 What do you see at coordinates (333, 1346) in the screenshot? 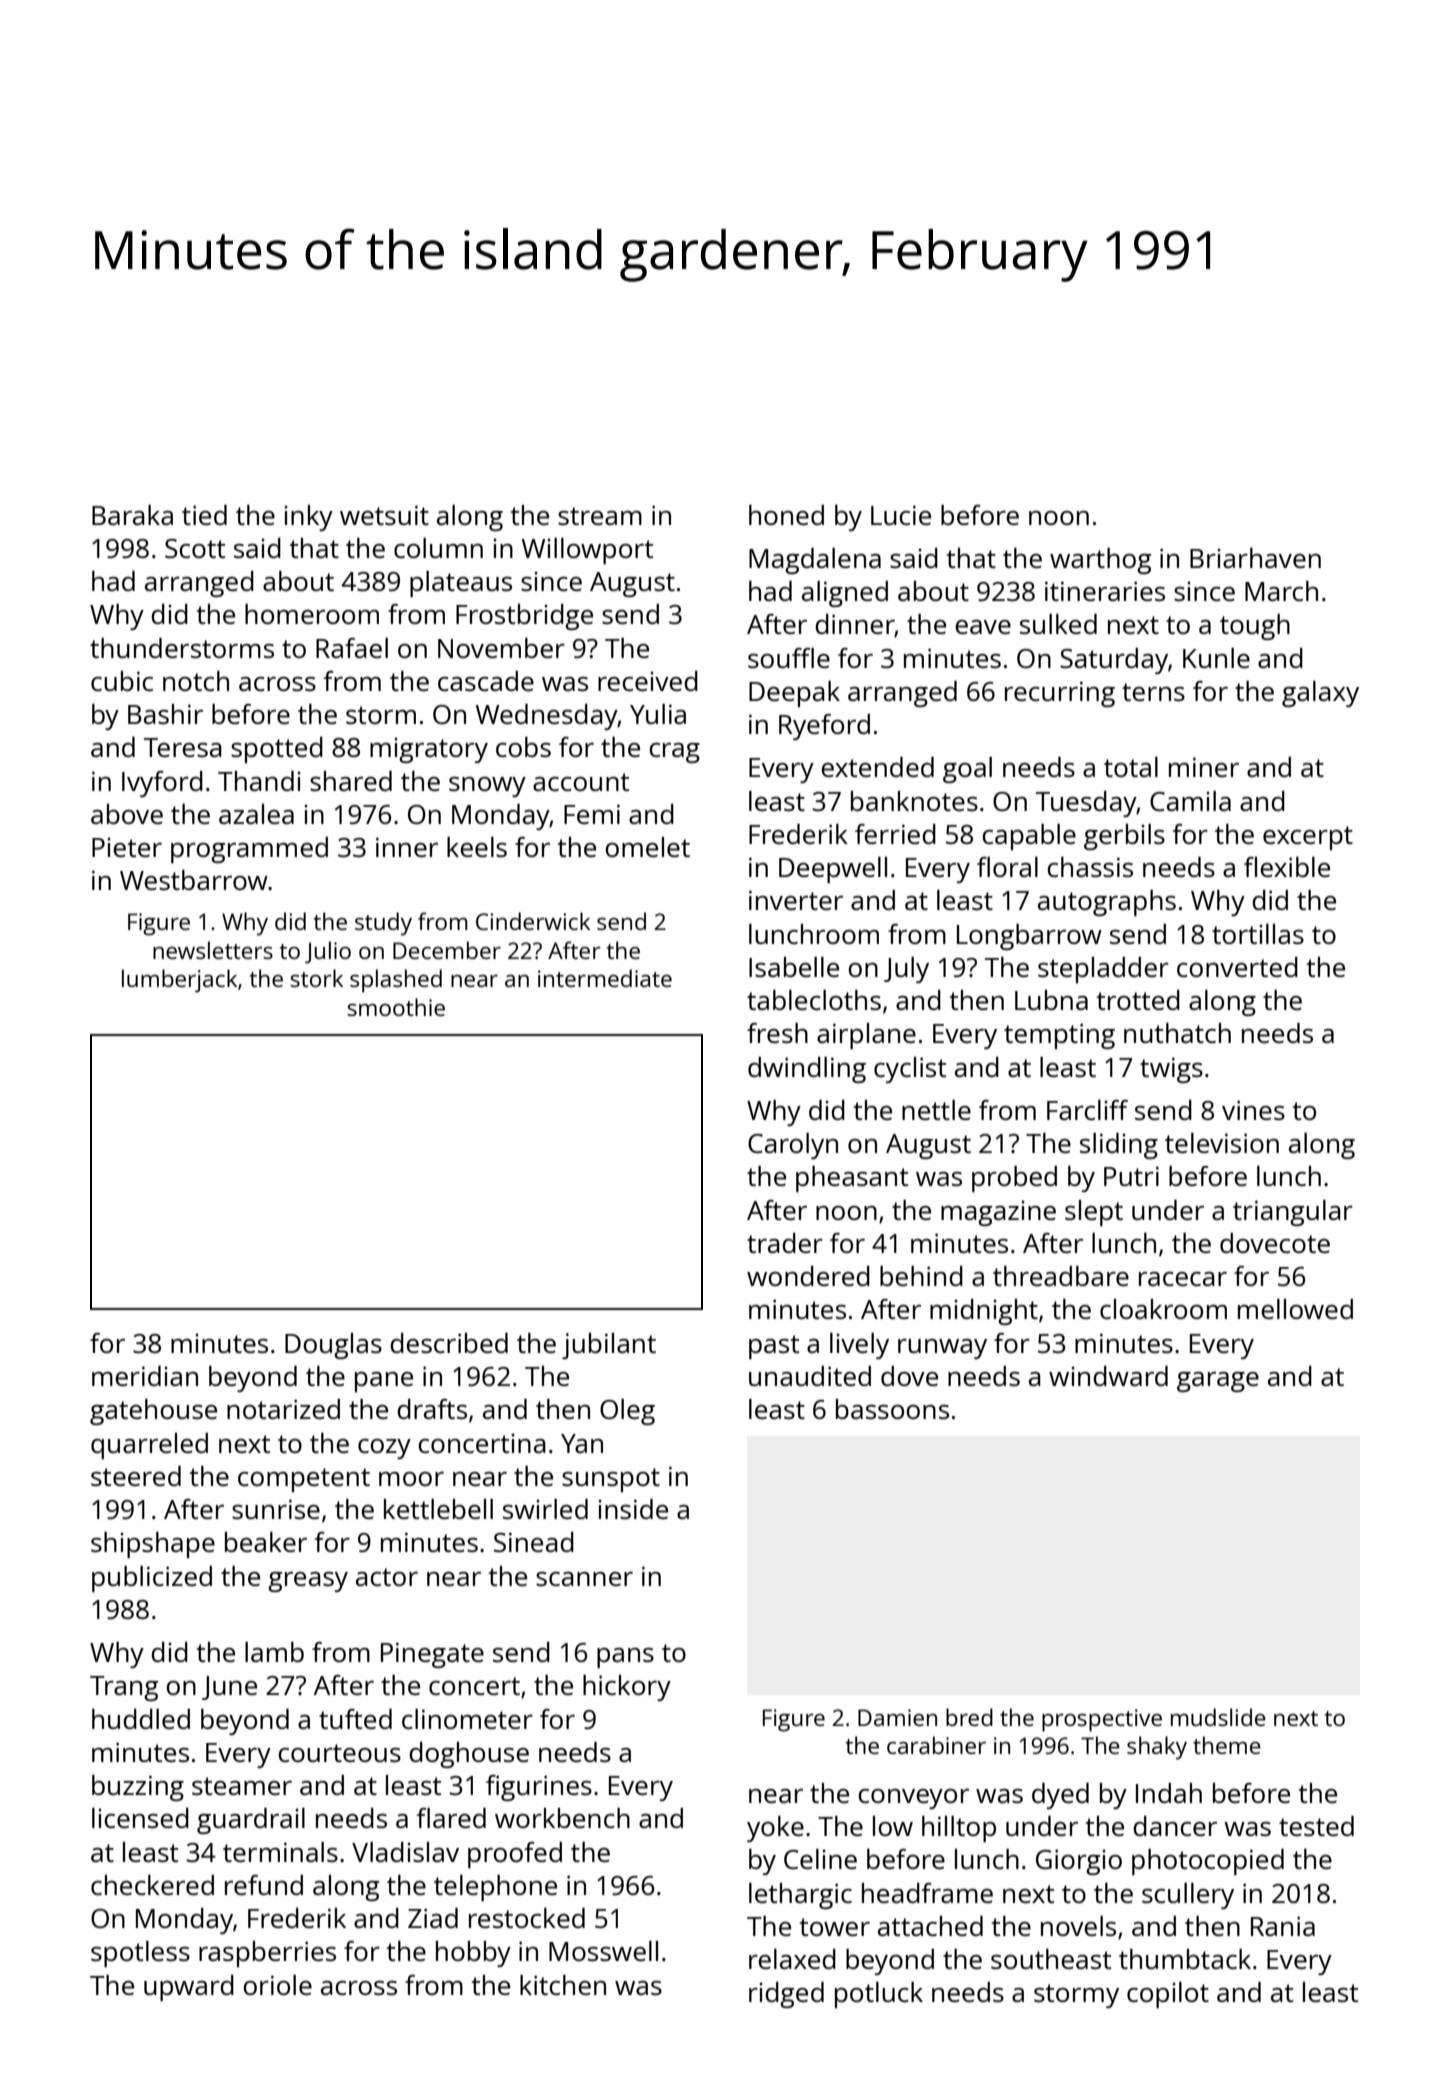
I see `Douglas` at bounding box center [333, 1346].
